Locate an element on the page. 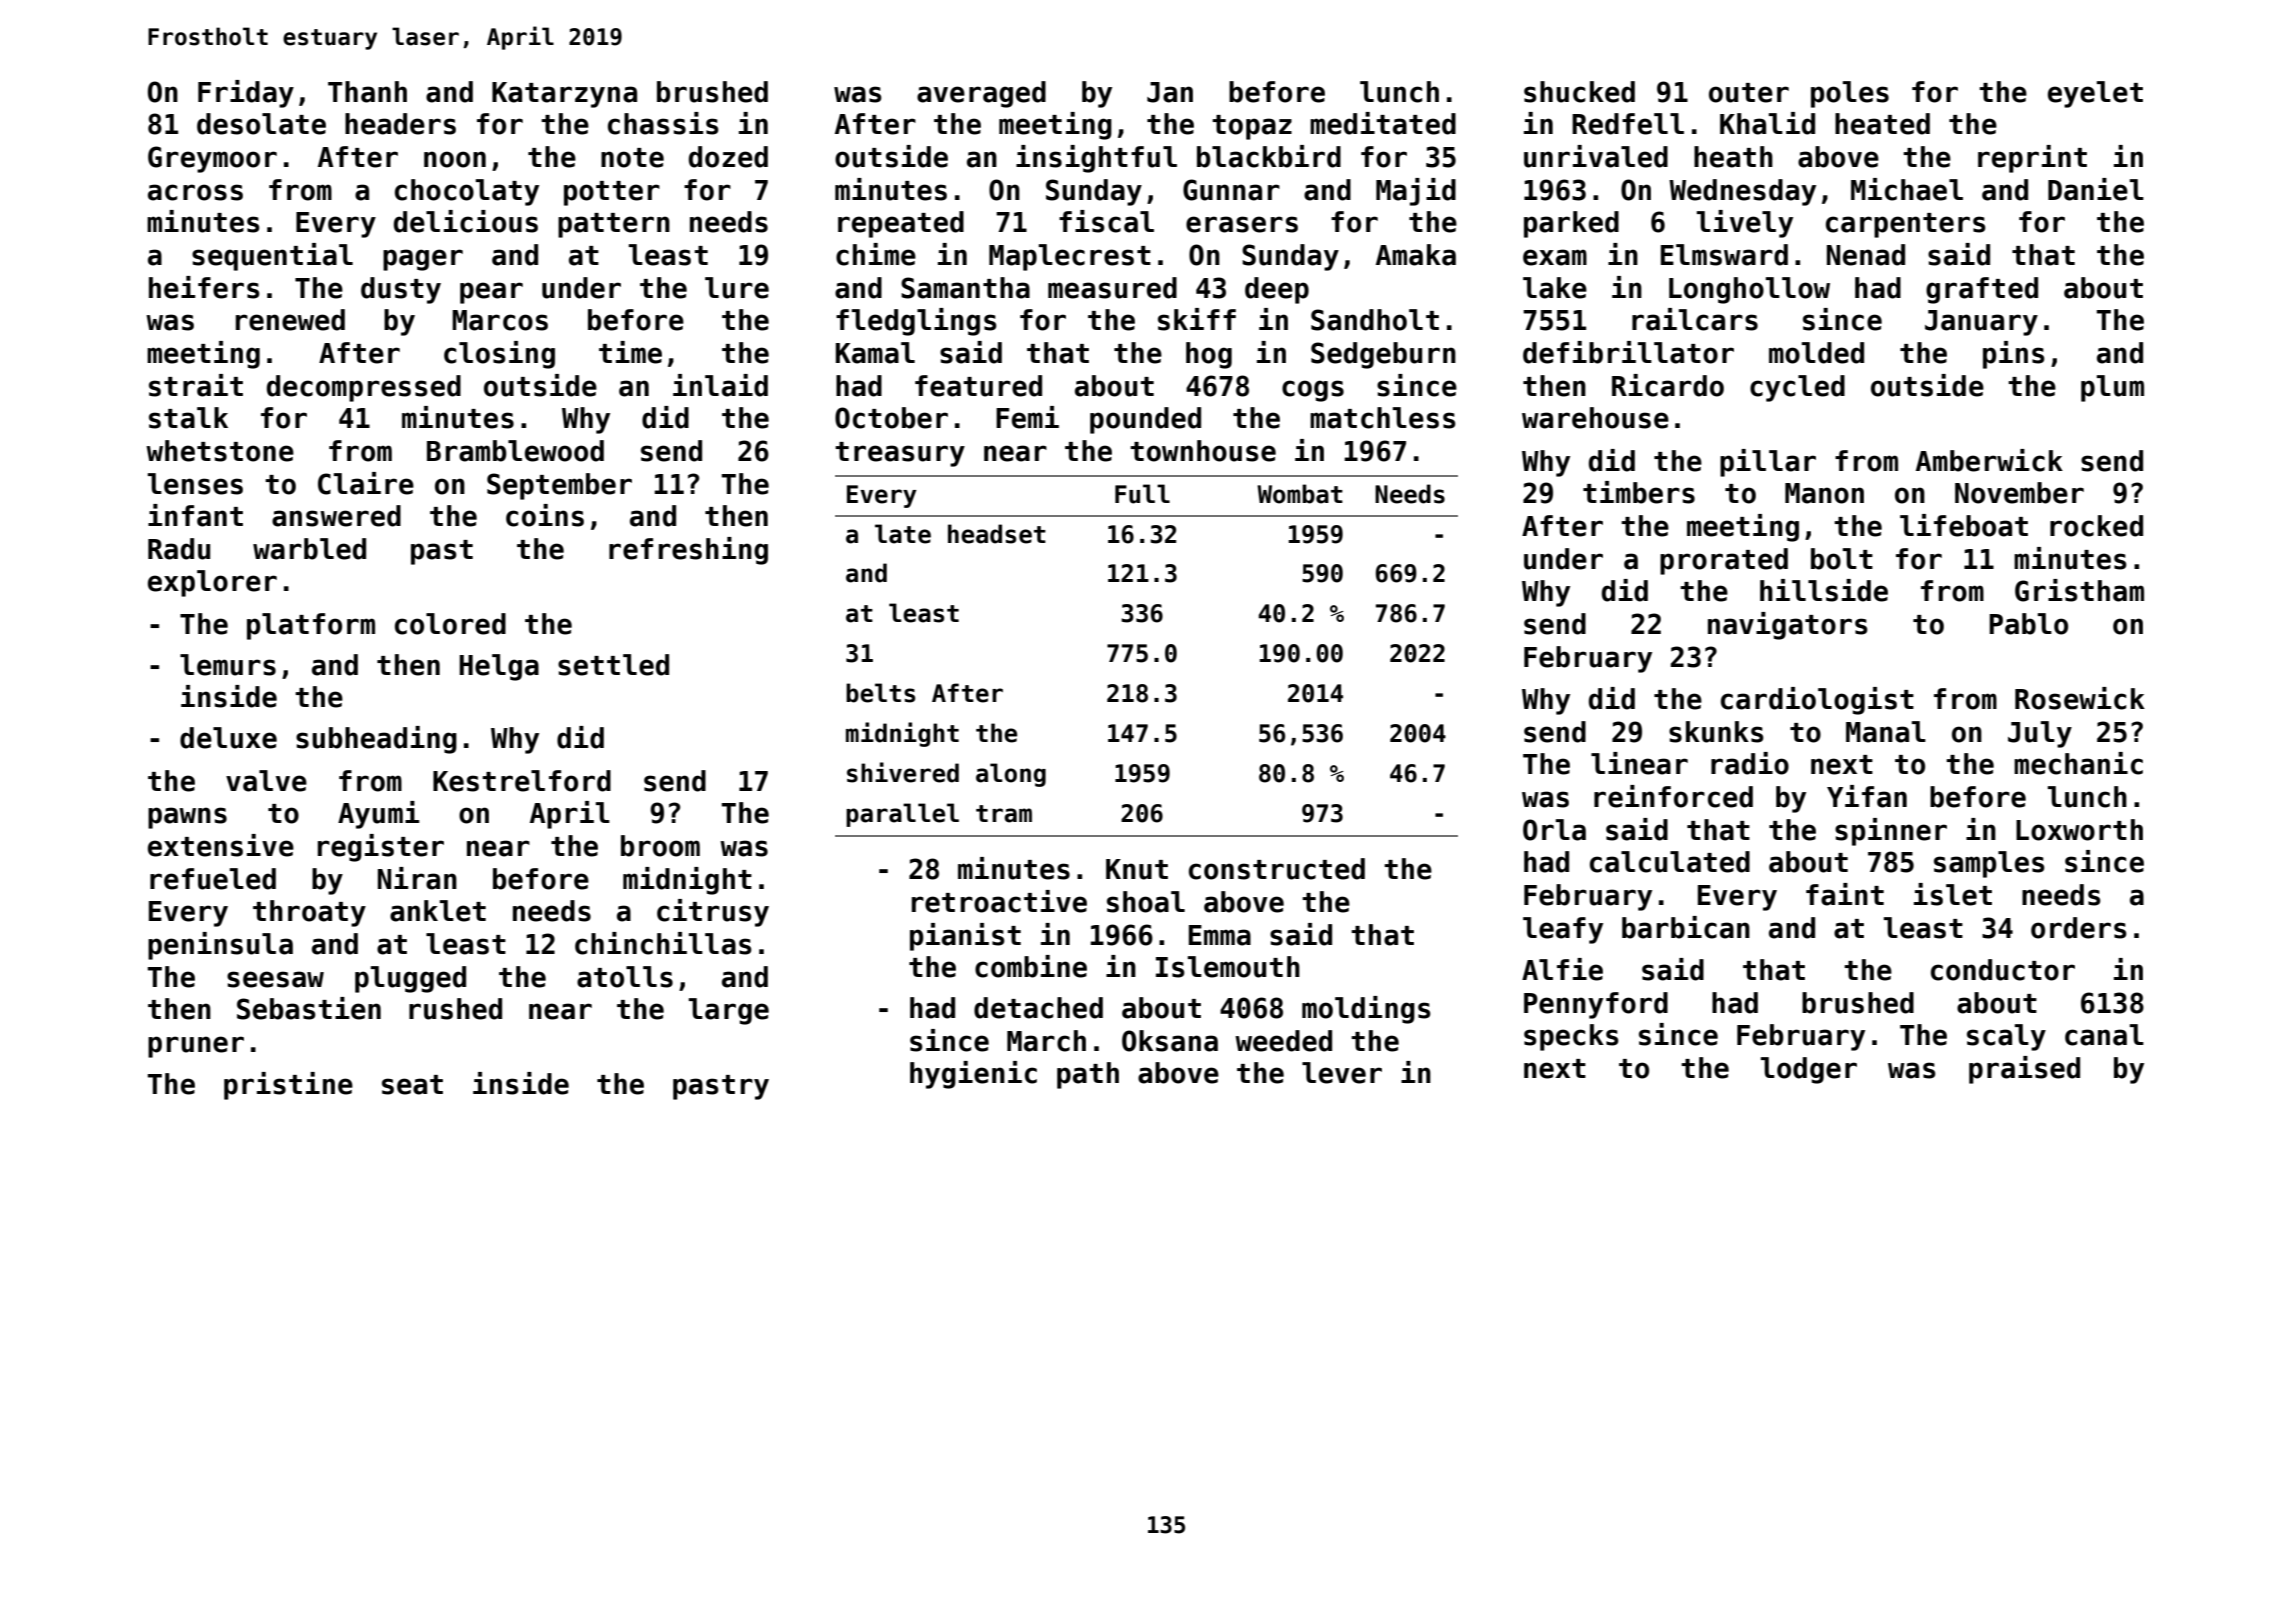 This image has width=2292, height=1620. answered is located at coordinates (336, 516).
